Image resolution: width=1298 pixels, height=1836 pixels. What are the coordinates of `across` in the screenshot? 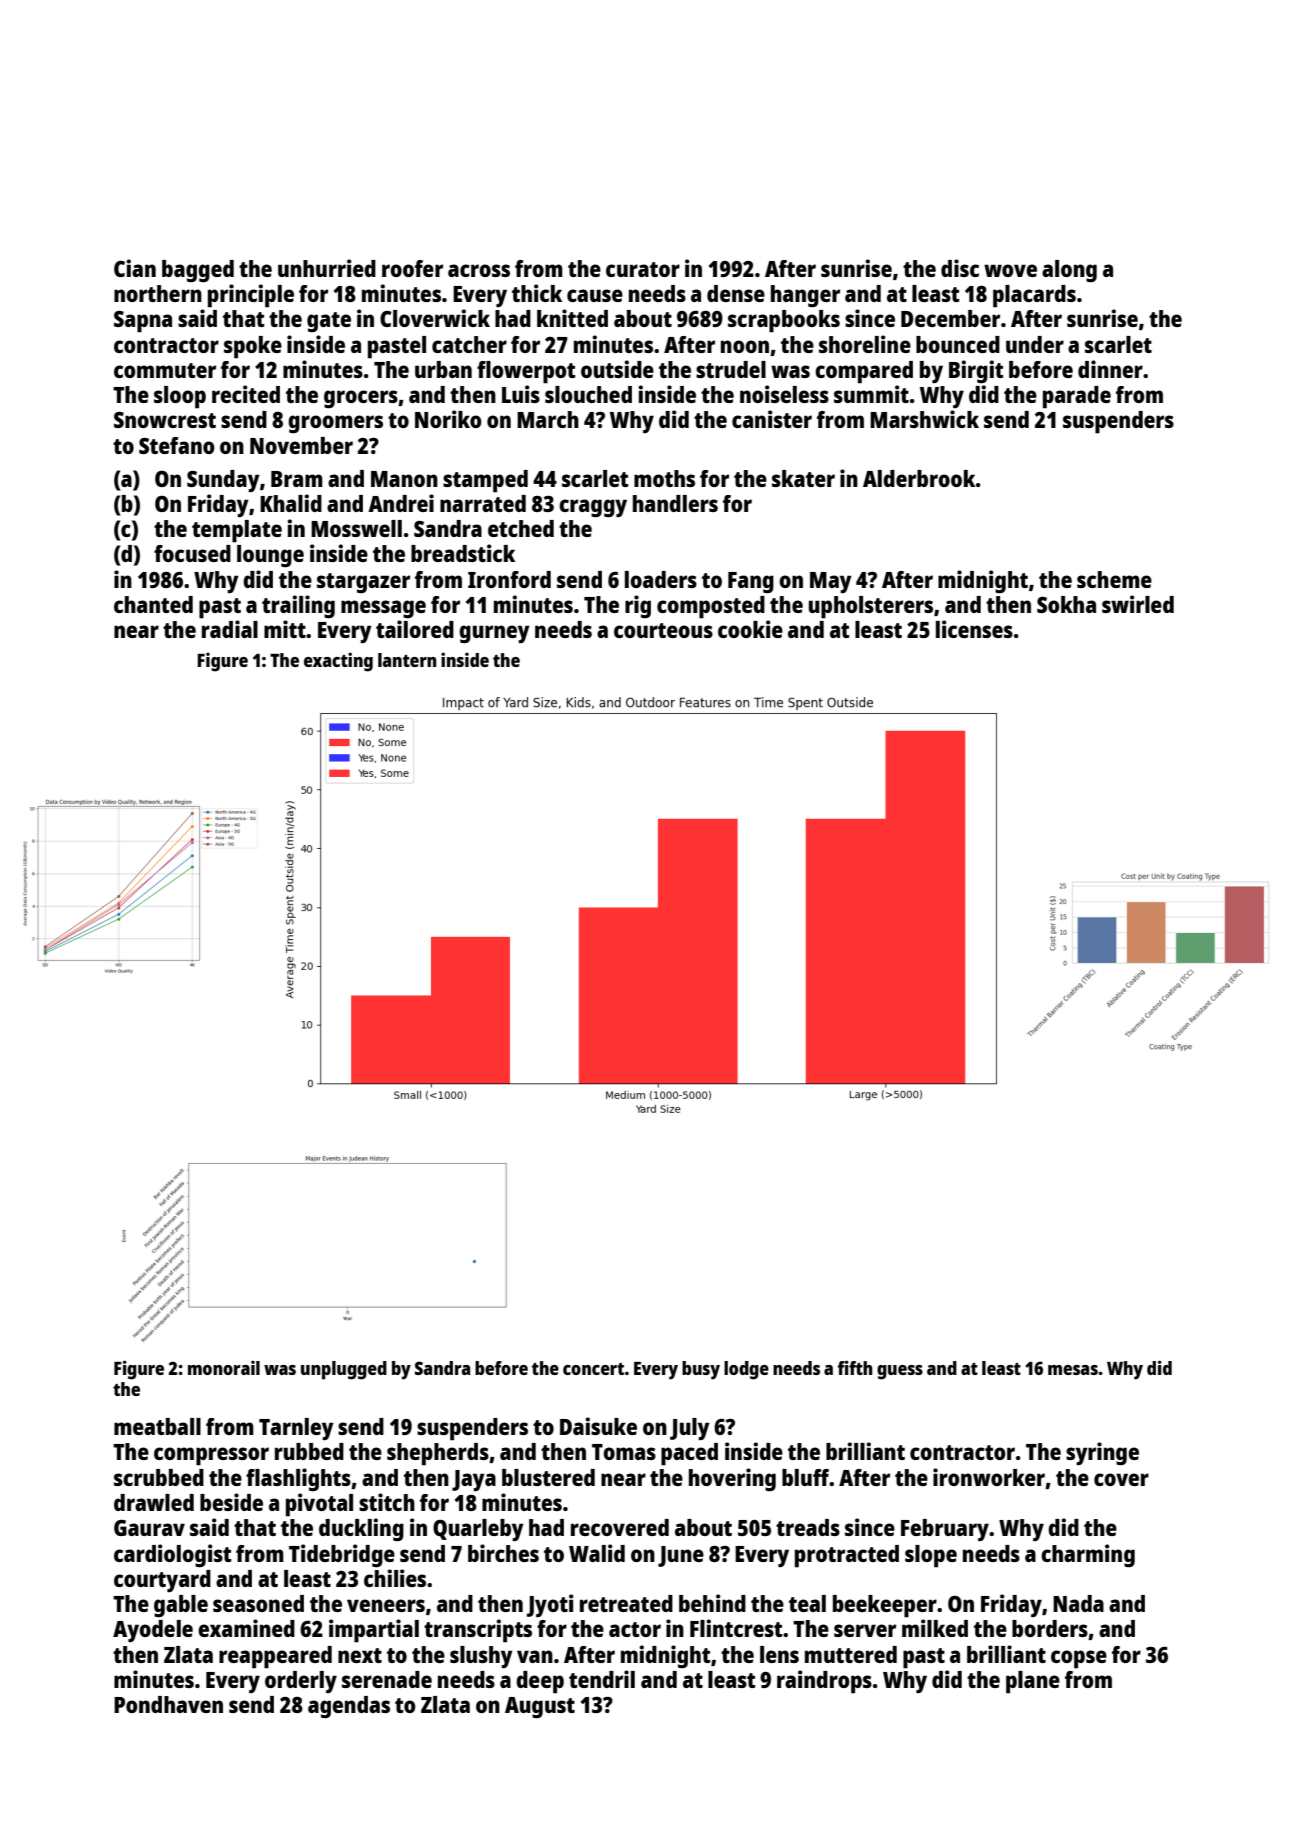 It's located at (479, 270).
